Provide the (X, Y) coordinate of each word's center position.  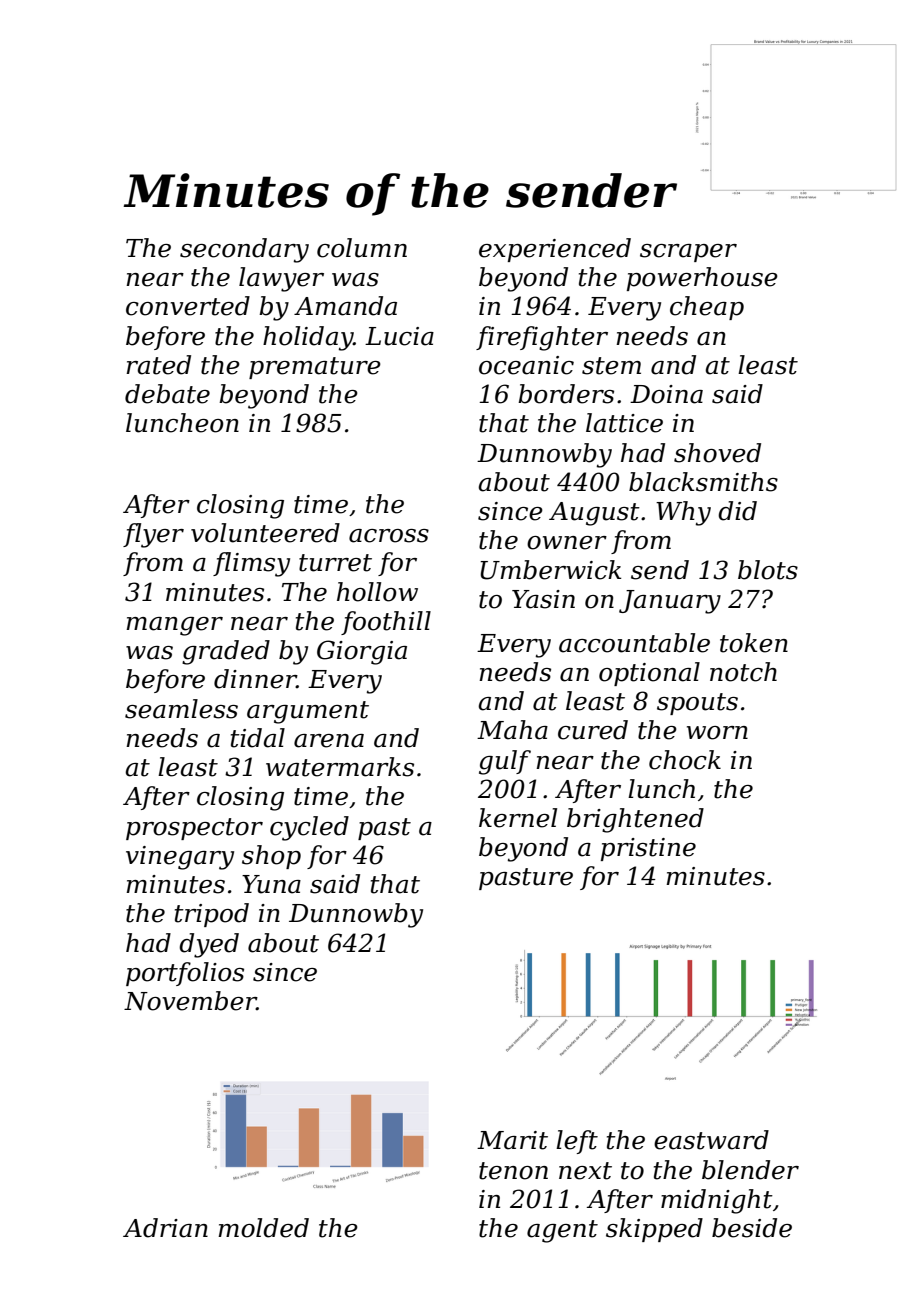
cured (593, 730)
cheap (707, 308)
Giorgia (362, 652)
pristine (648, 849)
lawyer (281, 279)
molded (263, 1228)
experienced (555, 250)
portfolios (185, 974)
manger (174, 626)
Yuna (271, 884)
